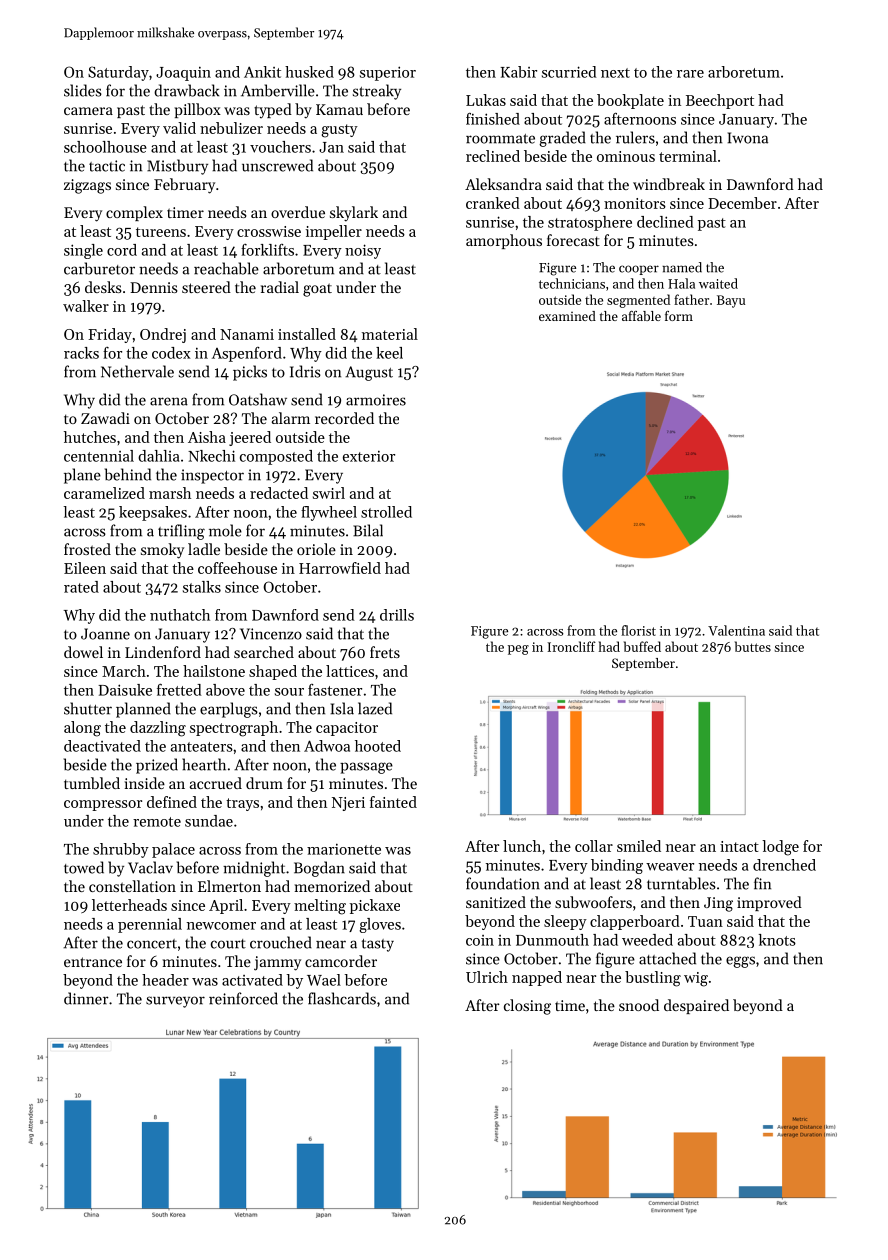  Describe the element at coordinates (163, 335) in the screenshot. I see `Ondrej` at that location.
